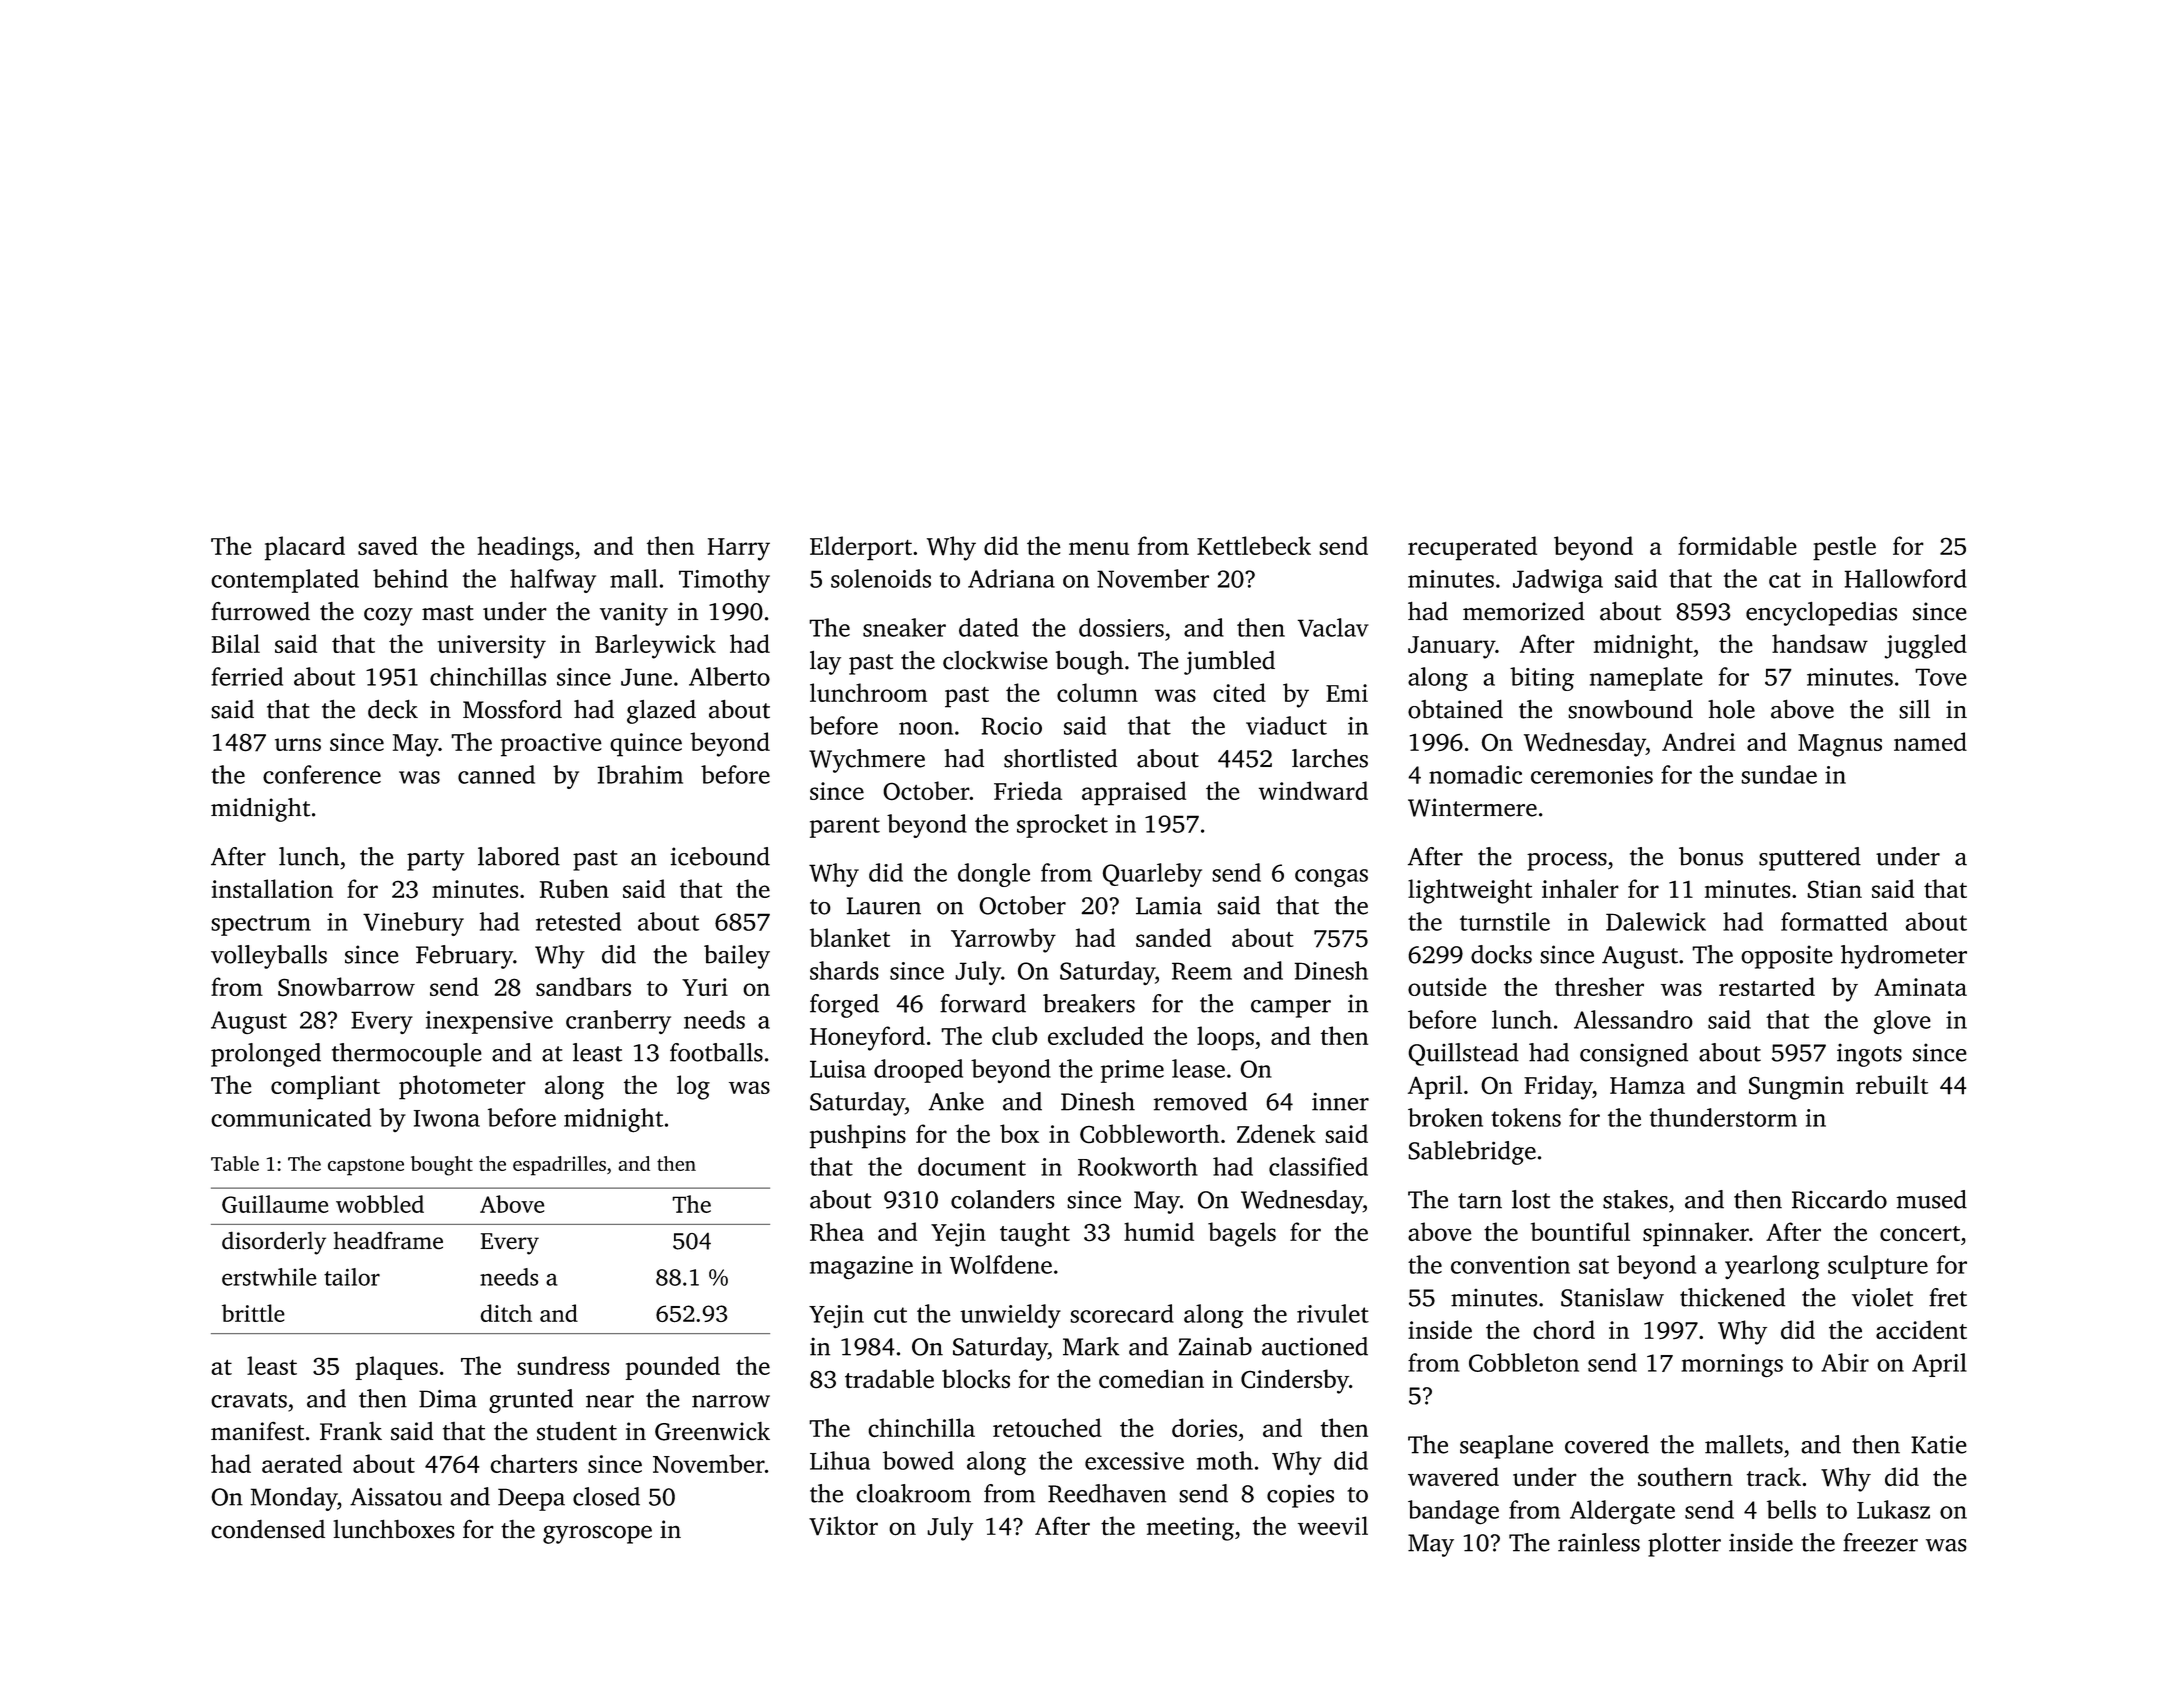 The height and width of the screenshot is (1683, 2178). I want to click on wobbled, so click(380, 1204).
